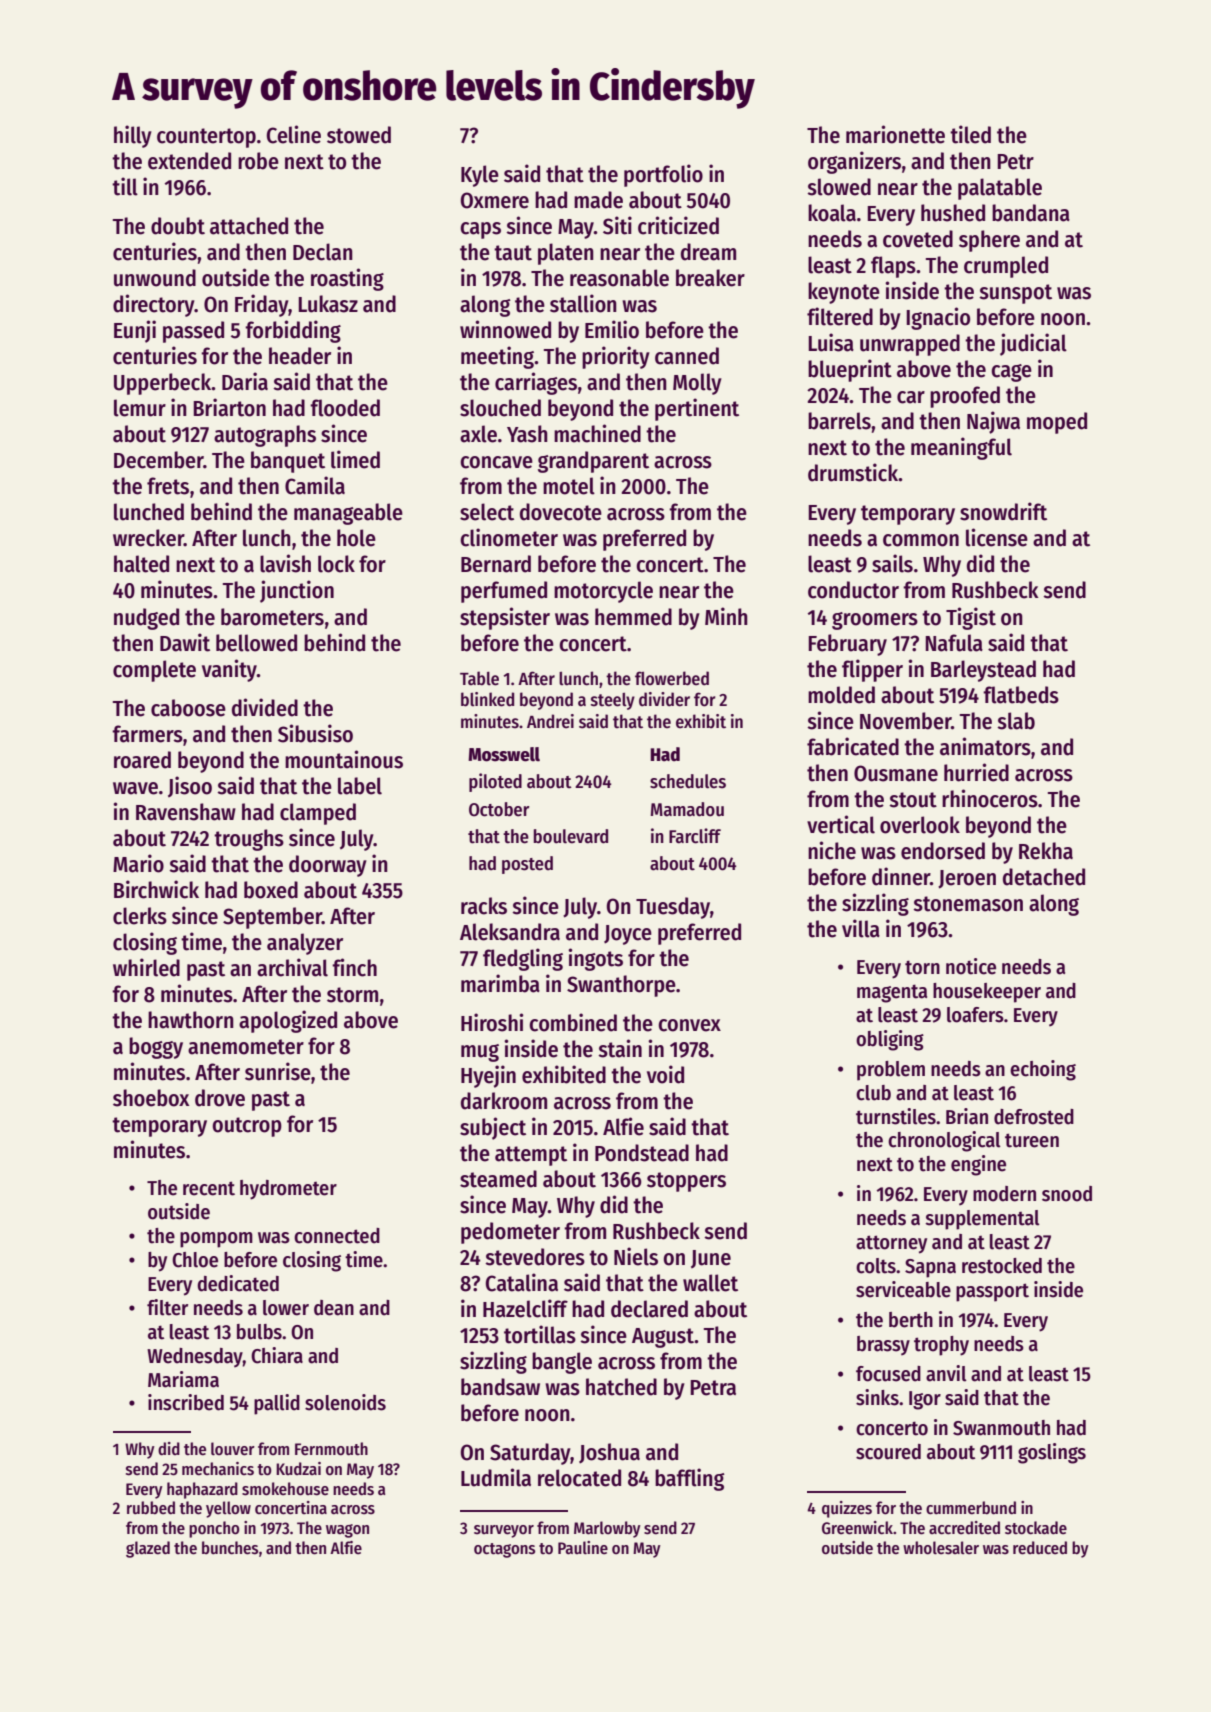  Describe the element at coordinates (970, 134) in the image. I see `tiled` at that location.
